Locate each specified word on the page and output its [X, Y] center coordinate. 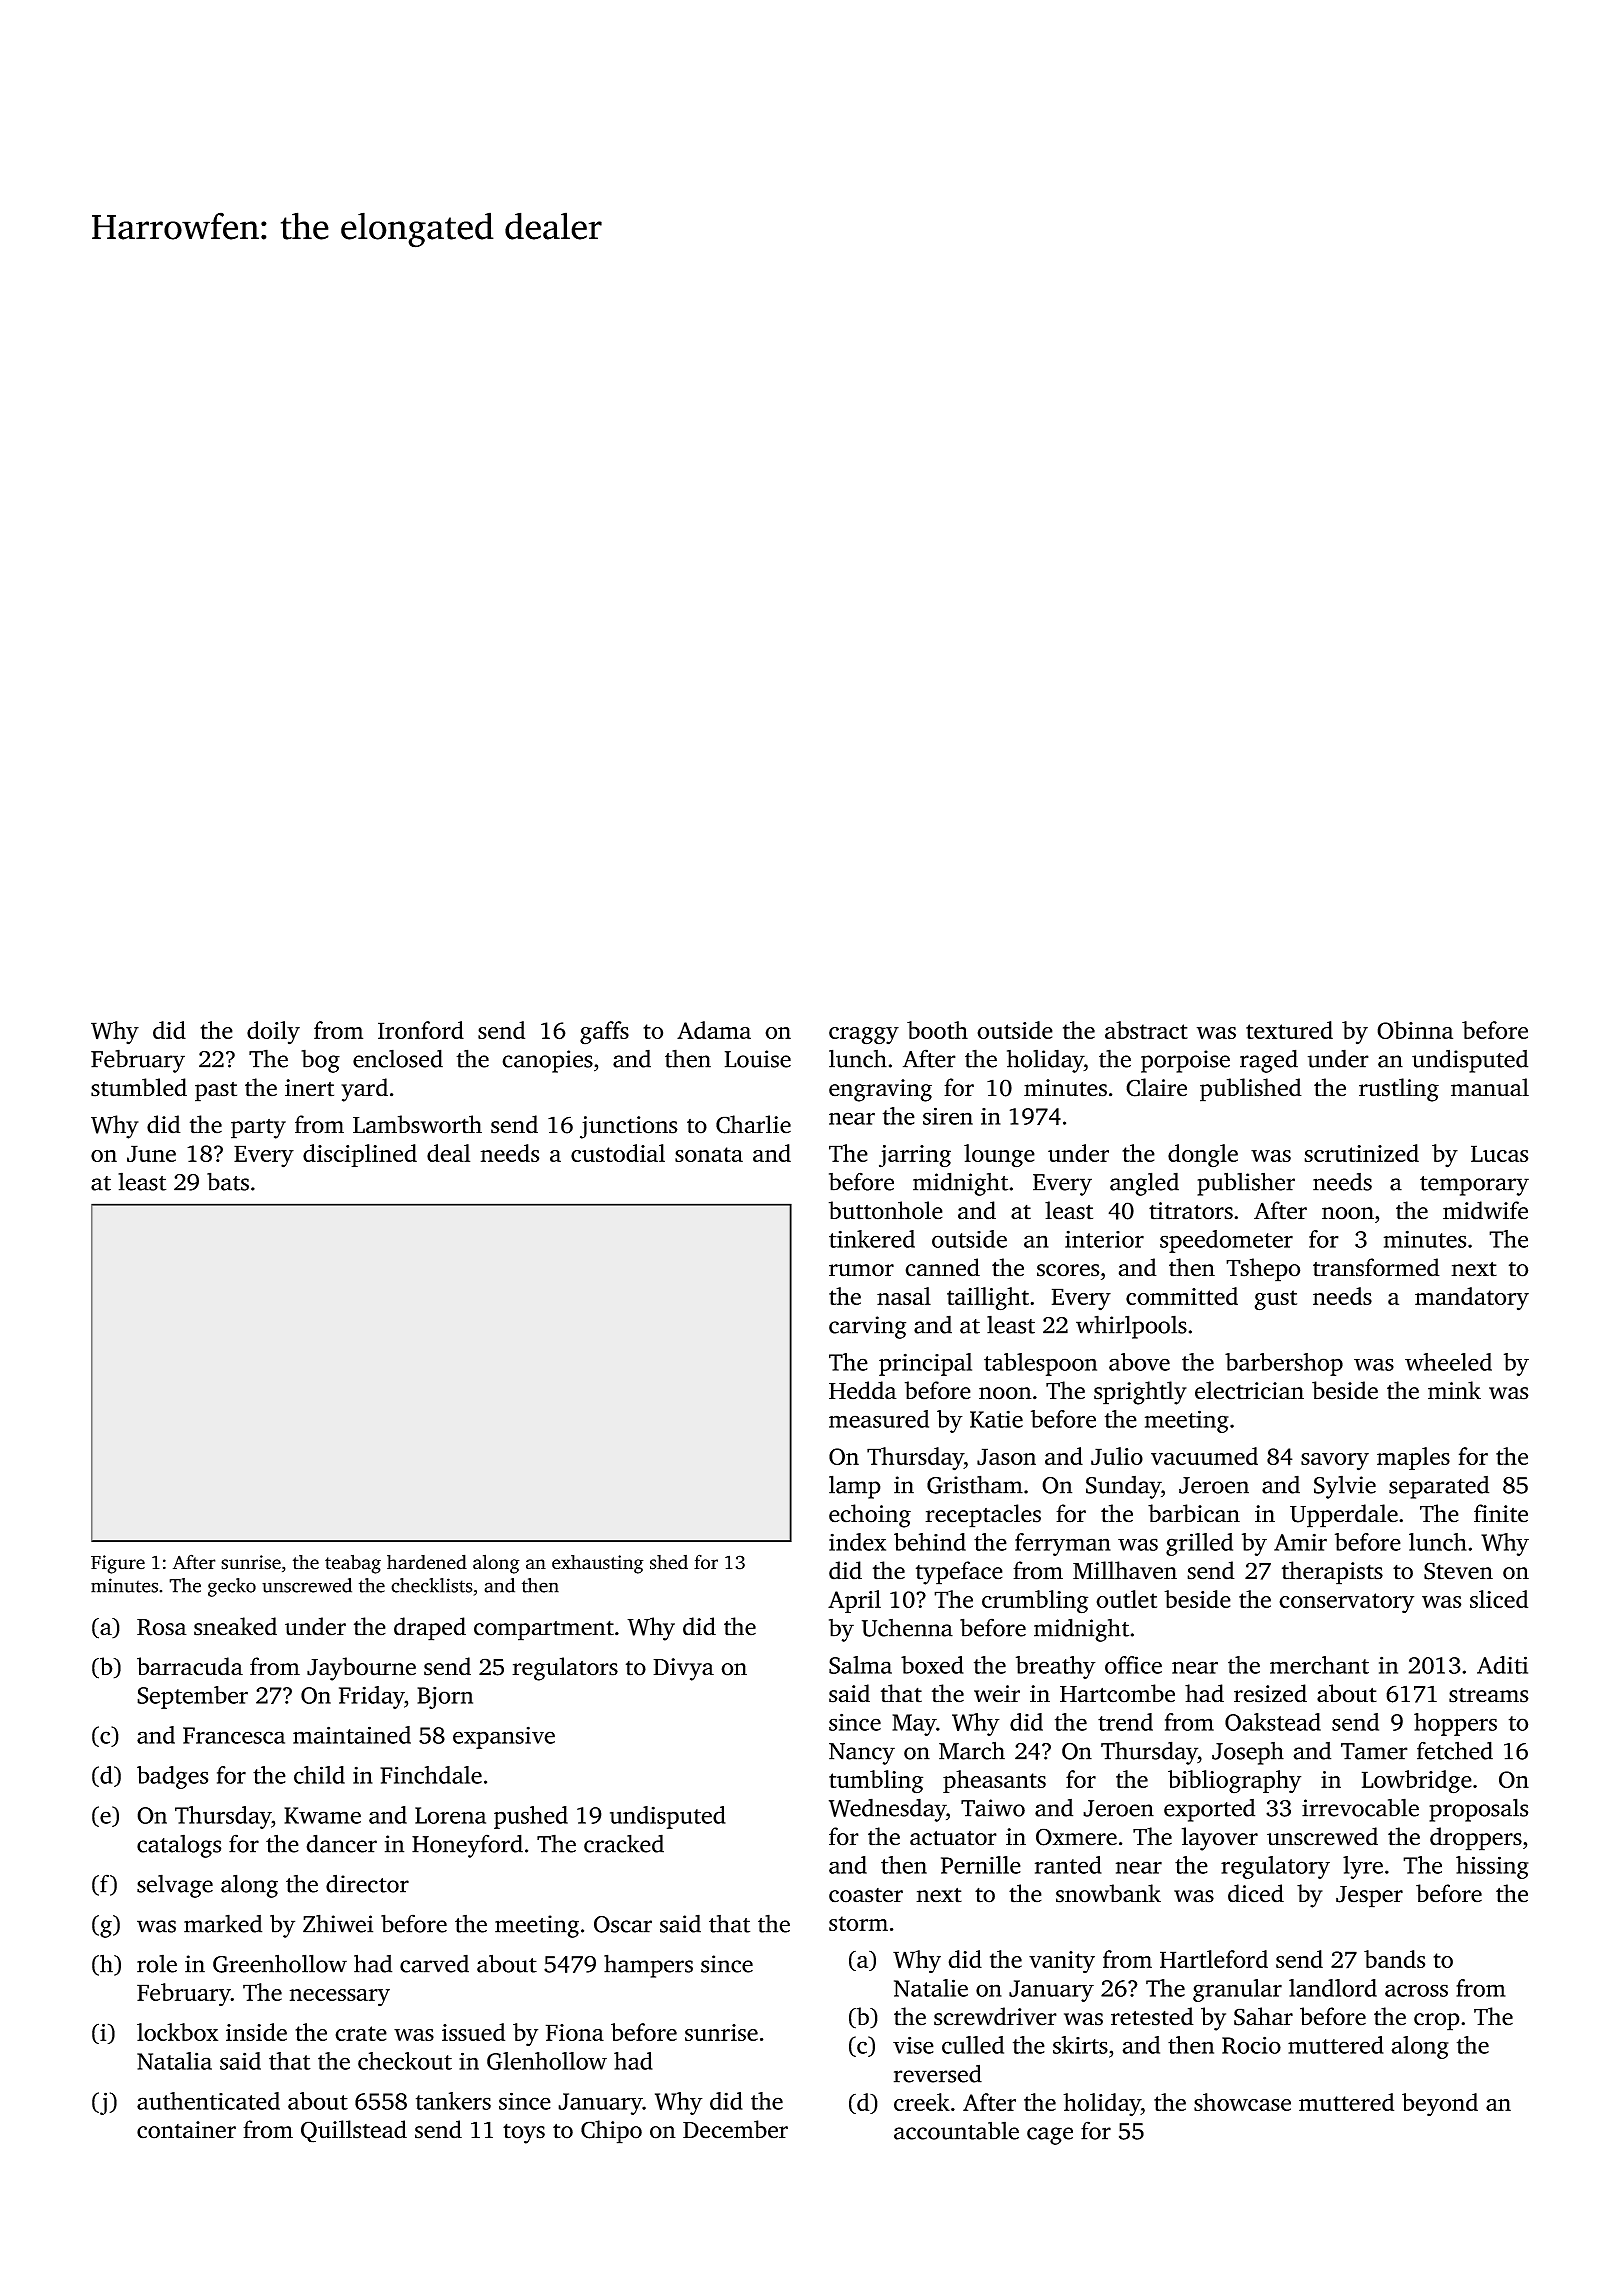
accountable [956, 2130]
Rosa [162, 1627]
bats [228, 1181]
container [186, 2130]
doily [273, 1033]
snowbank [1108, 1893]
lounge [999, 1156]
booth [937, 1030]
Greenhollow [280, 1963]
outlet [1126, 1599]
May [914, 1725]
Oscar [623, 1924]
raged [1269, 1061]
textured [1289, 1030]
